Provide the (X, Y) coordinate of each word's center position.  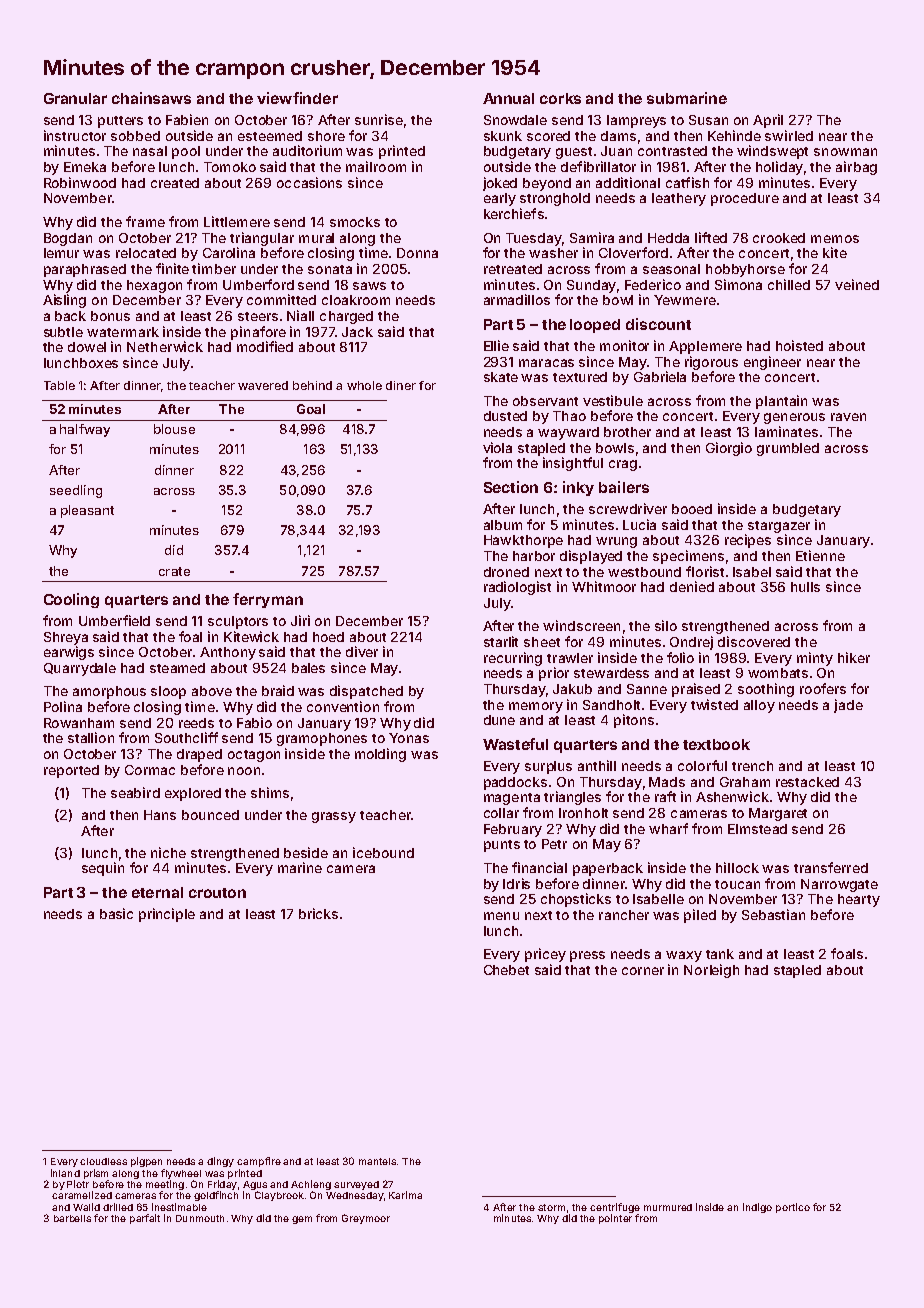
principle (167, 915)
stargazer (779, 527)
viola (497, 447)
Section (511, 487)
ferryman (268, 600)
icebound (383, 852)
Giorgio (729, 449)
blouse (174, 429)
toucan (737, 884)
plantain (781, 402)
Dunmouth (200, 1218)
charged (346, 317)
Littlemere (237, 221)
